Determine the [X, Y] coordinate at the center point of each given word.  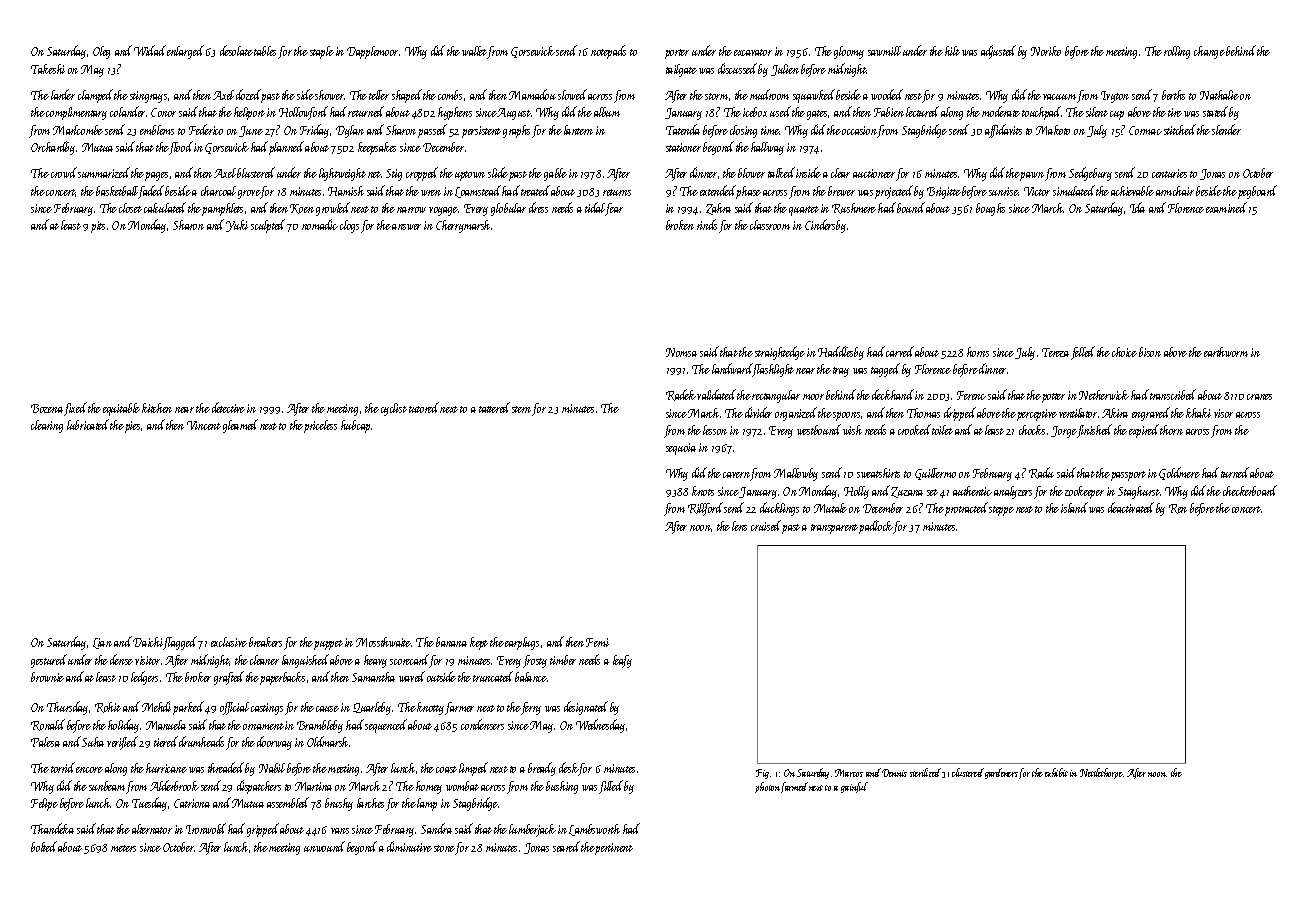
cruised [766, 525]
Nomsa [681, 352]
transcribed [1173, 394]
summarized [104, 172]
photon [767, 787]
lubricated [88, 424]
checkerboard [1250, 490]
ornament [263, 726]
